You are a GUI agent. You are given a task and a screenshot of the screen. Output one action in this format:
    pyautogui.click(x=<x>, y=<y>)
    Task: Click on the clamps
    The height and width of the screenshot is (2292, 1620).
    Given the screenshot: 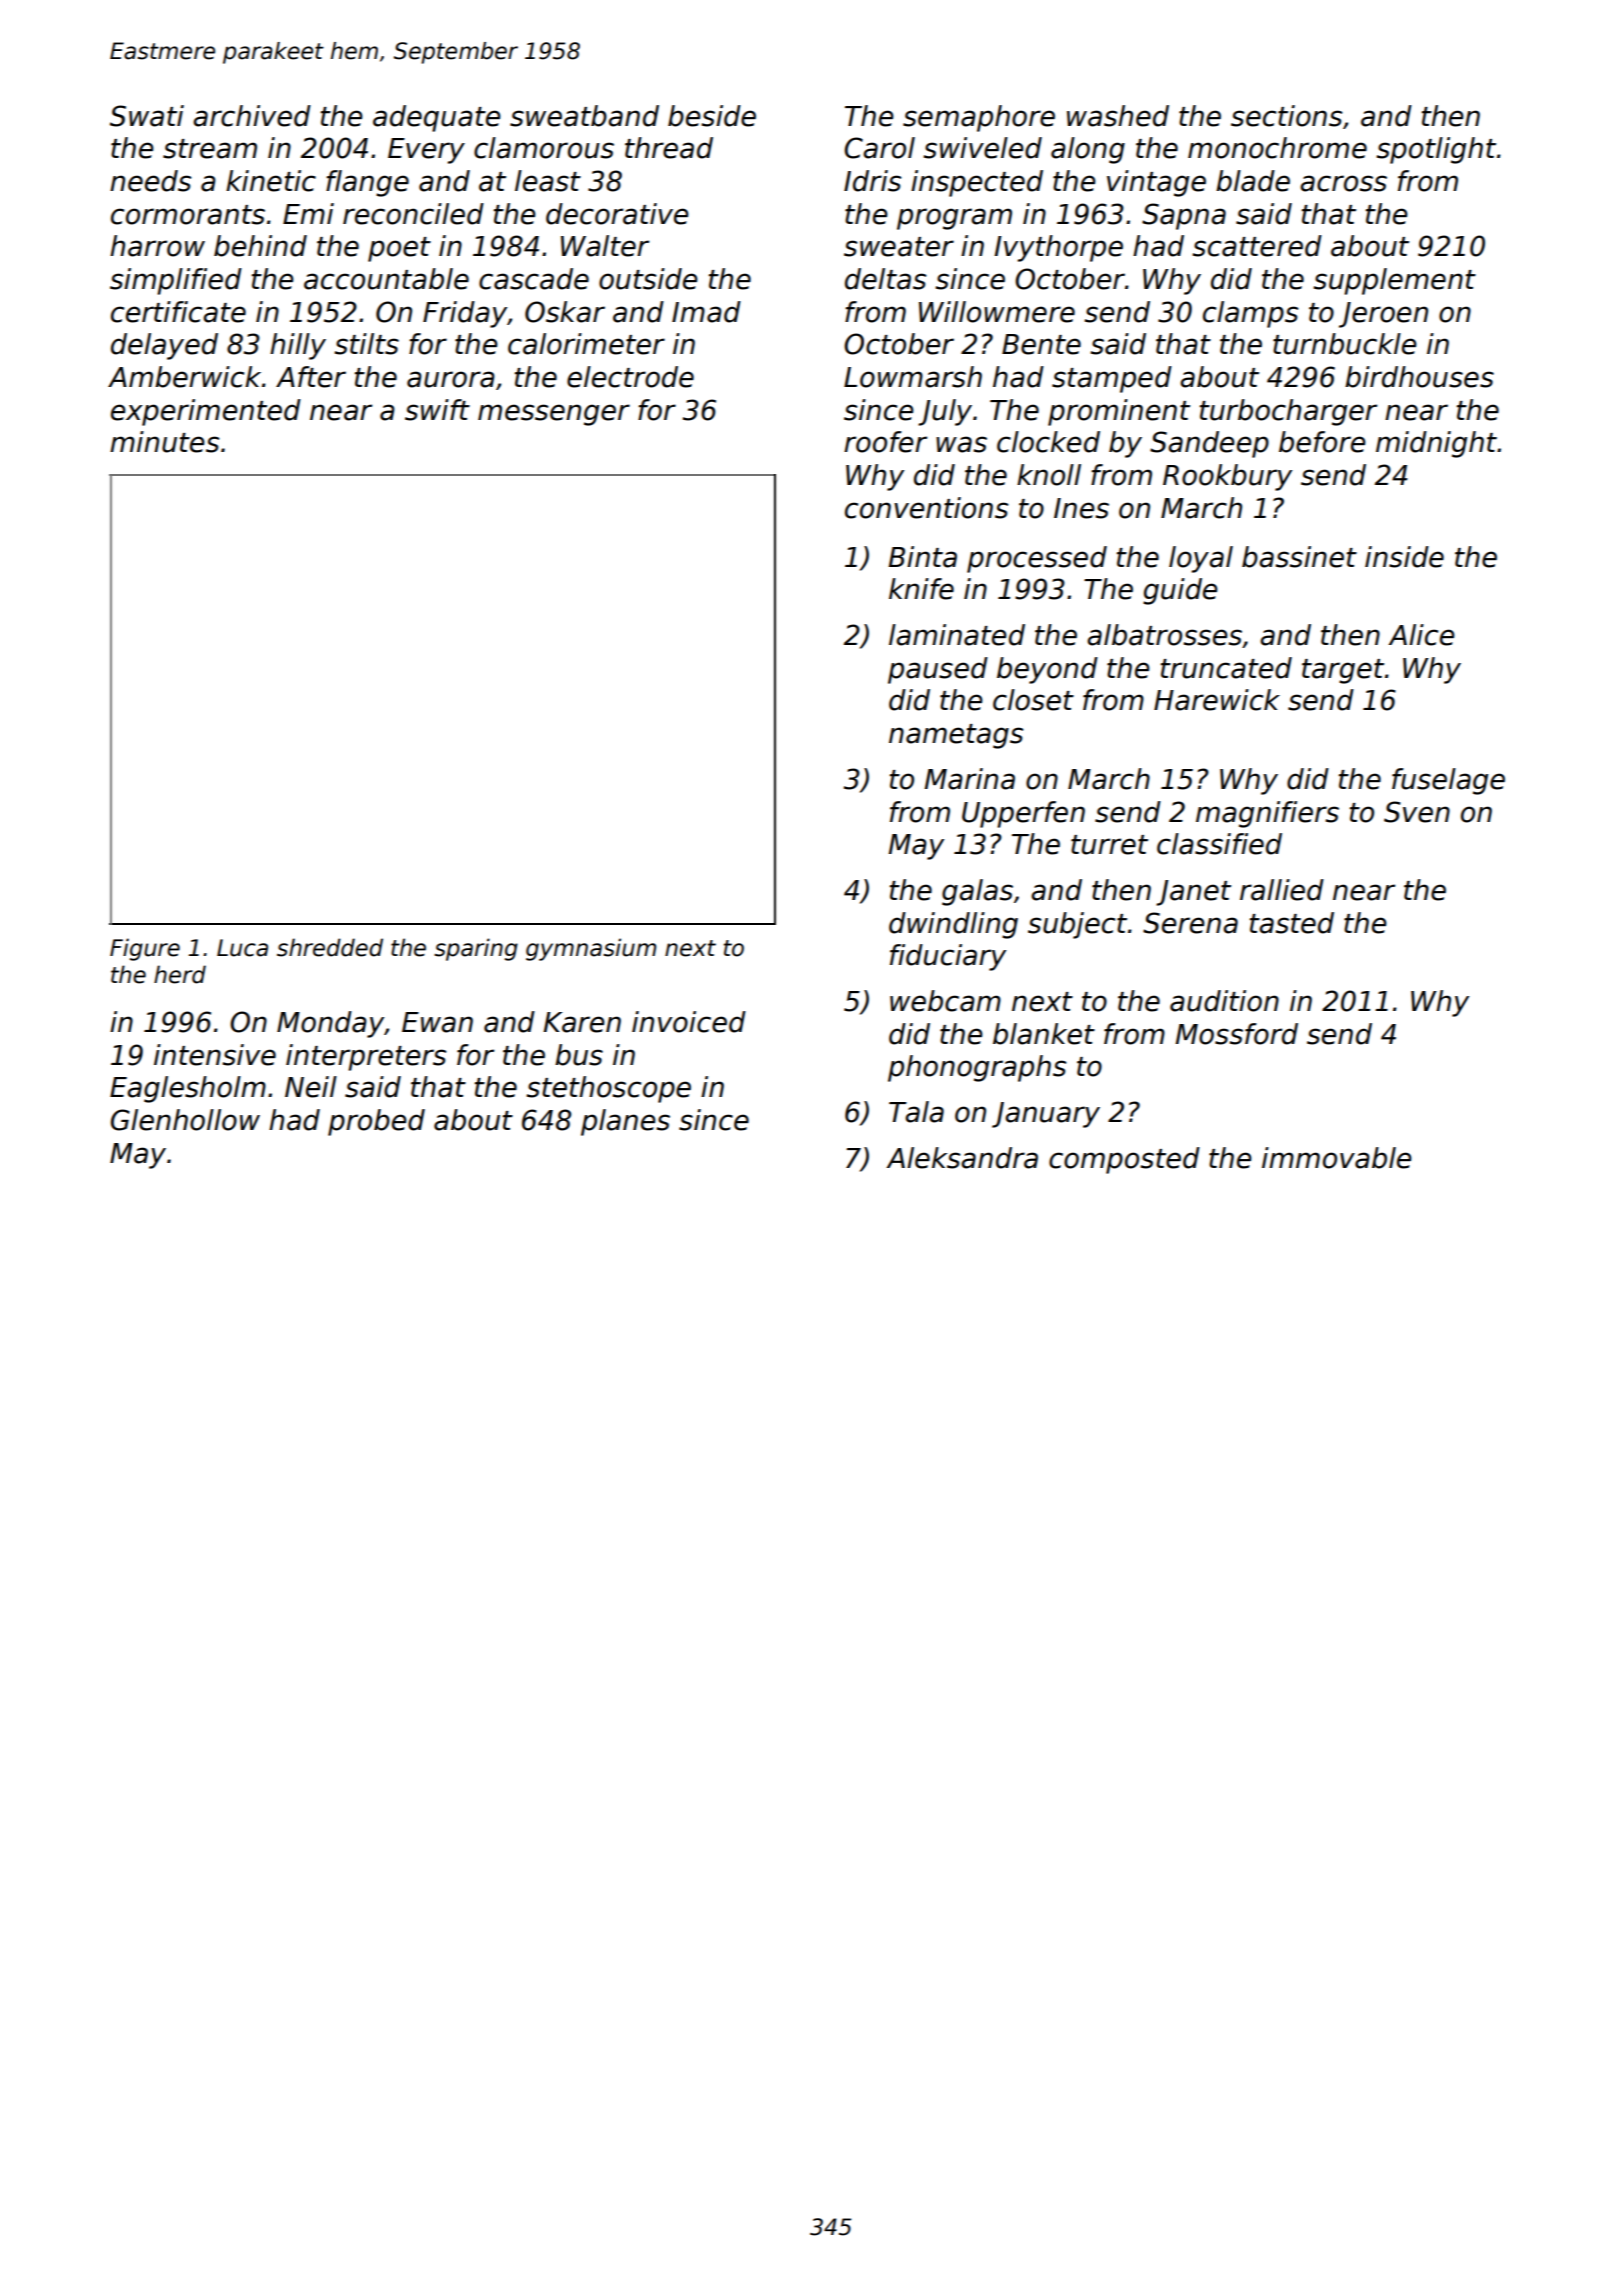 What is the action you would take?
    pyautogui.click(x=1250, y=314)
